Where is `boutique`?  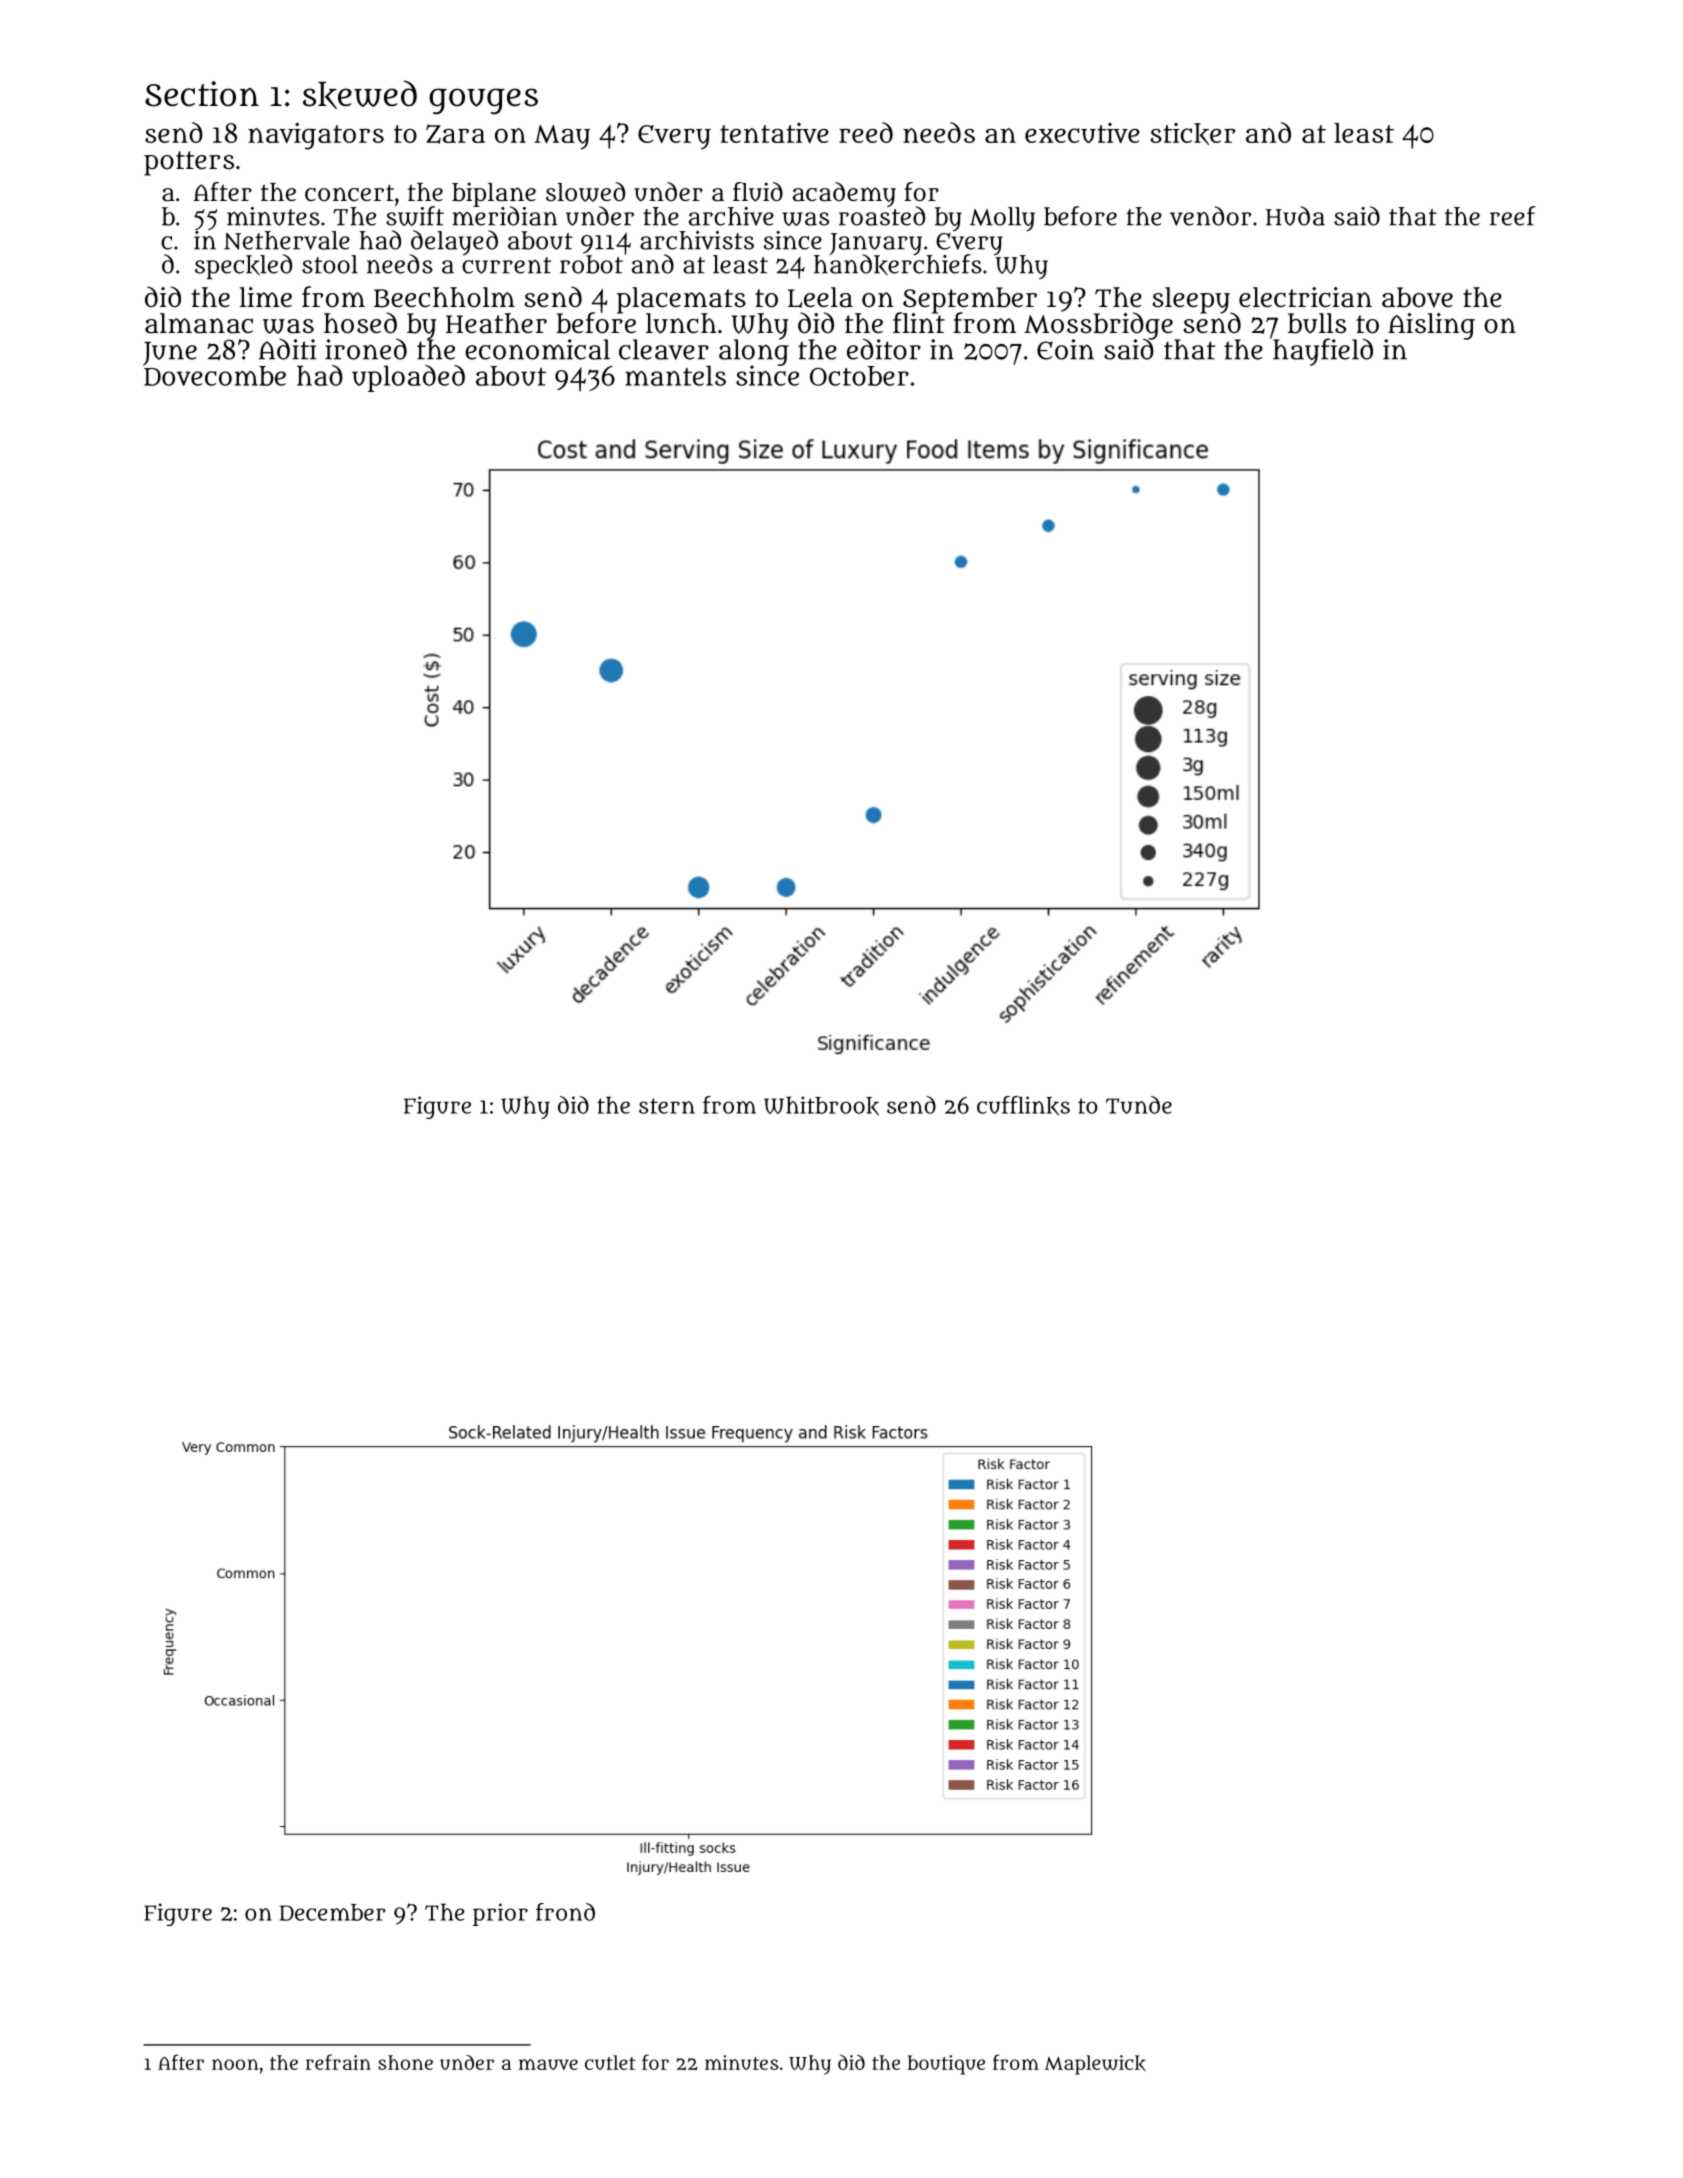 boutique is located at coordinates (946, 2065).
